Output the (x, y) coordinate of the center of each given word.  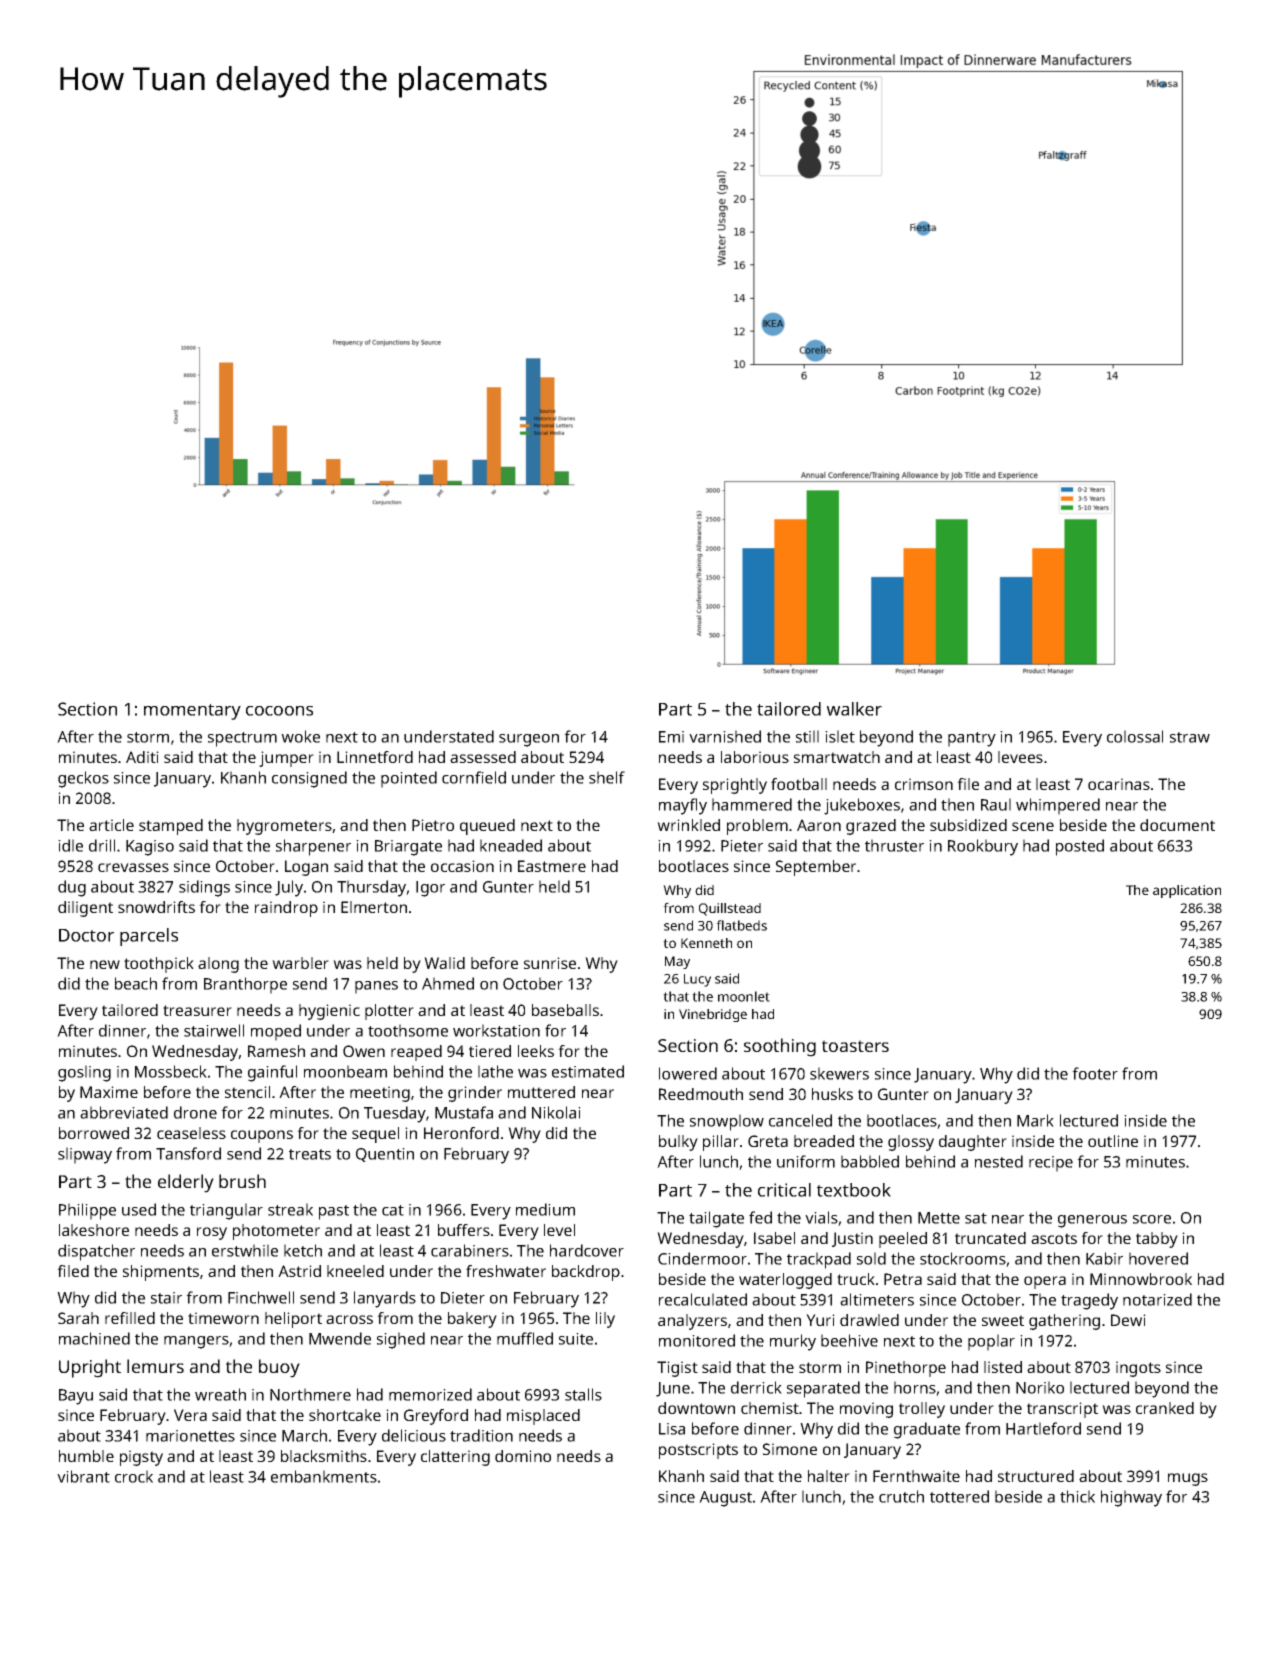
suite (576, 1339)
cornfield (474, 777)
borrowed (94, 1133)
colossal (1135, 736)
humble (86, 1456)
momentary (192, 712)
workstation (496, 1030)
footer (1095, 1073)
